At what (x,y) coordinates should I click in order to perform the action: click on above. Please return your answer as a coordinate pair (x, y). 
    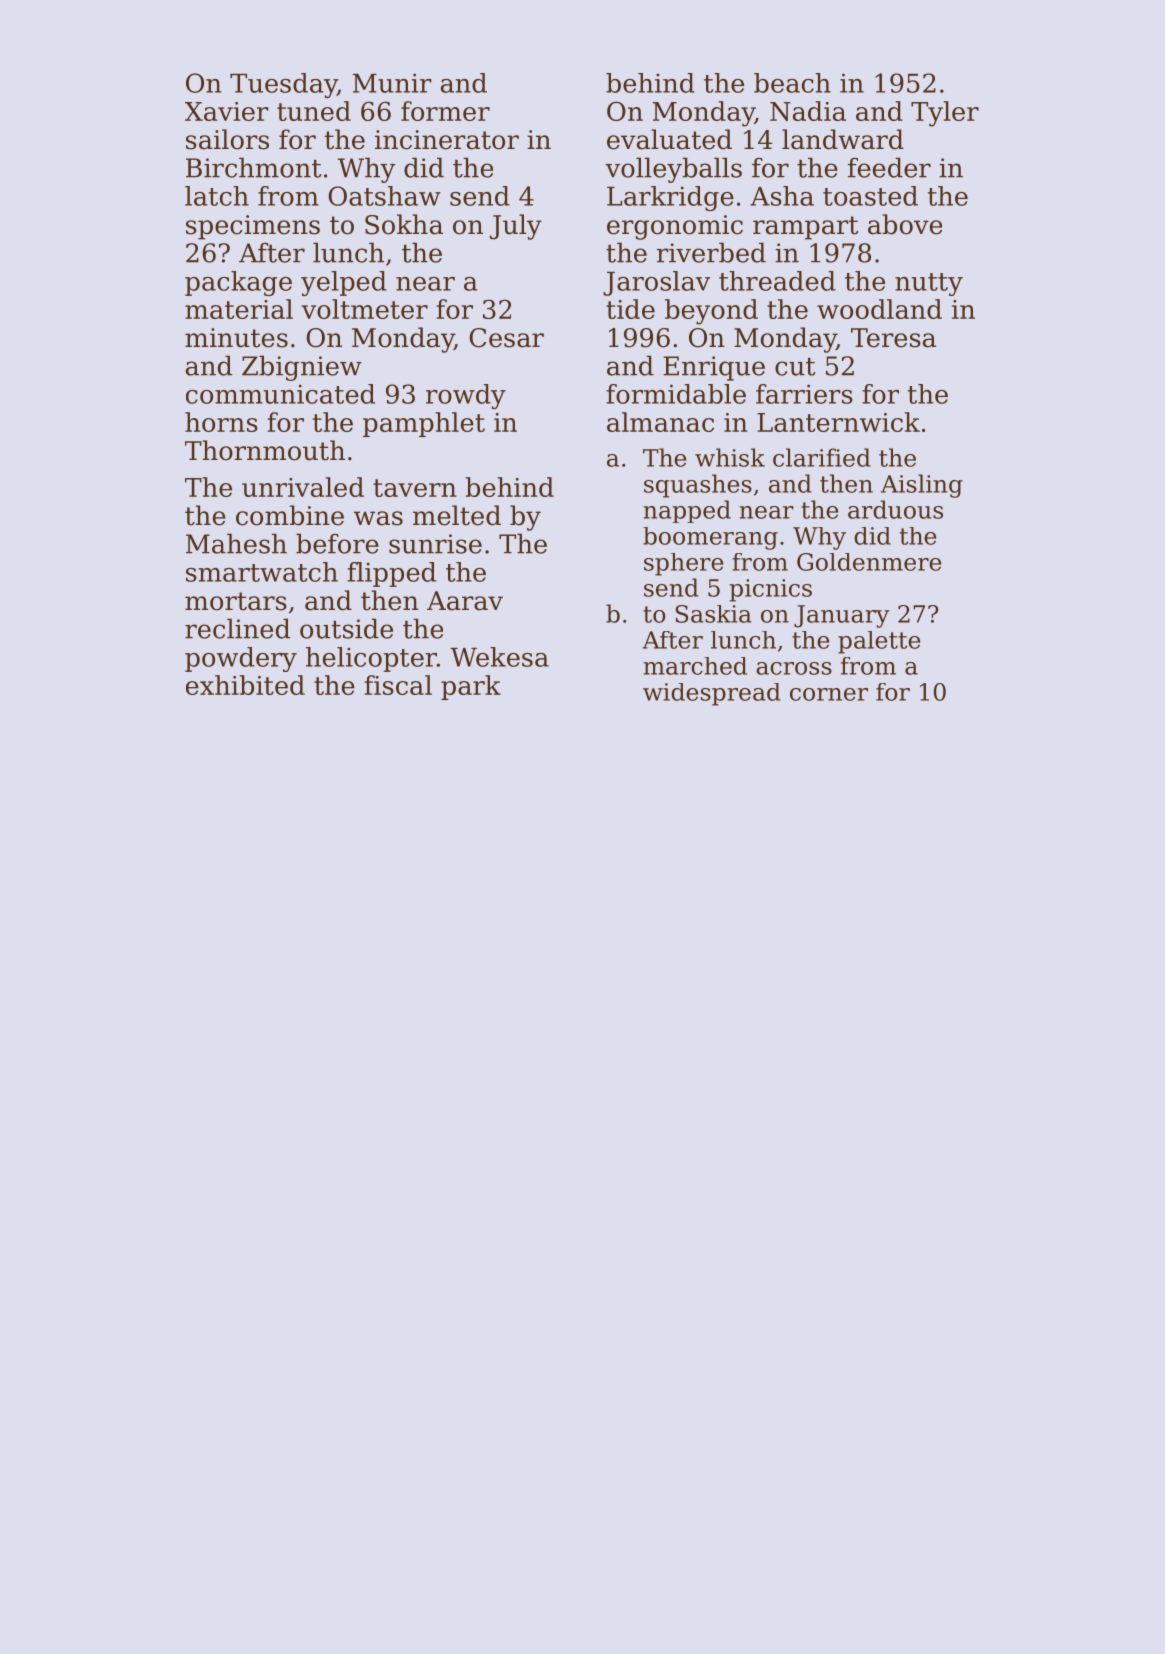
    Looking at the image, I should click on (905, 224).
